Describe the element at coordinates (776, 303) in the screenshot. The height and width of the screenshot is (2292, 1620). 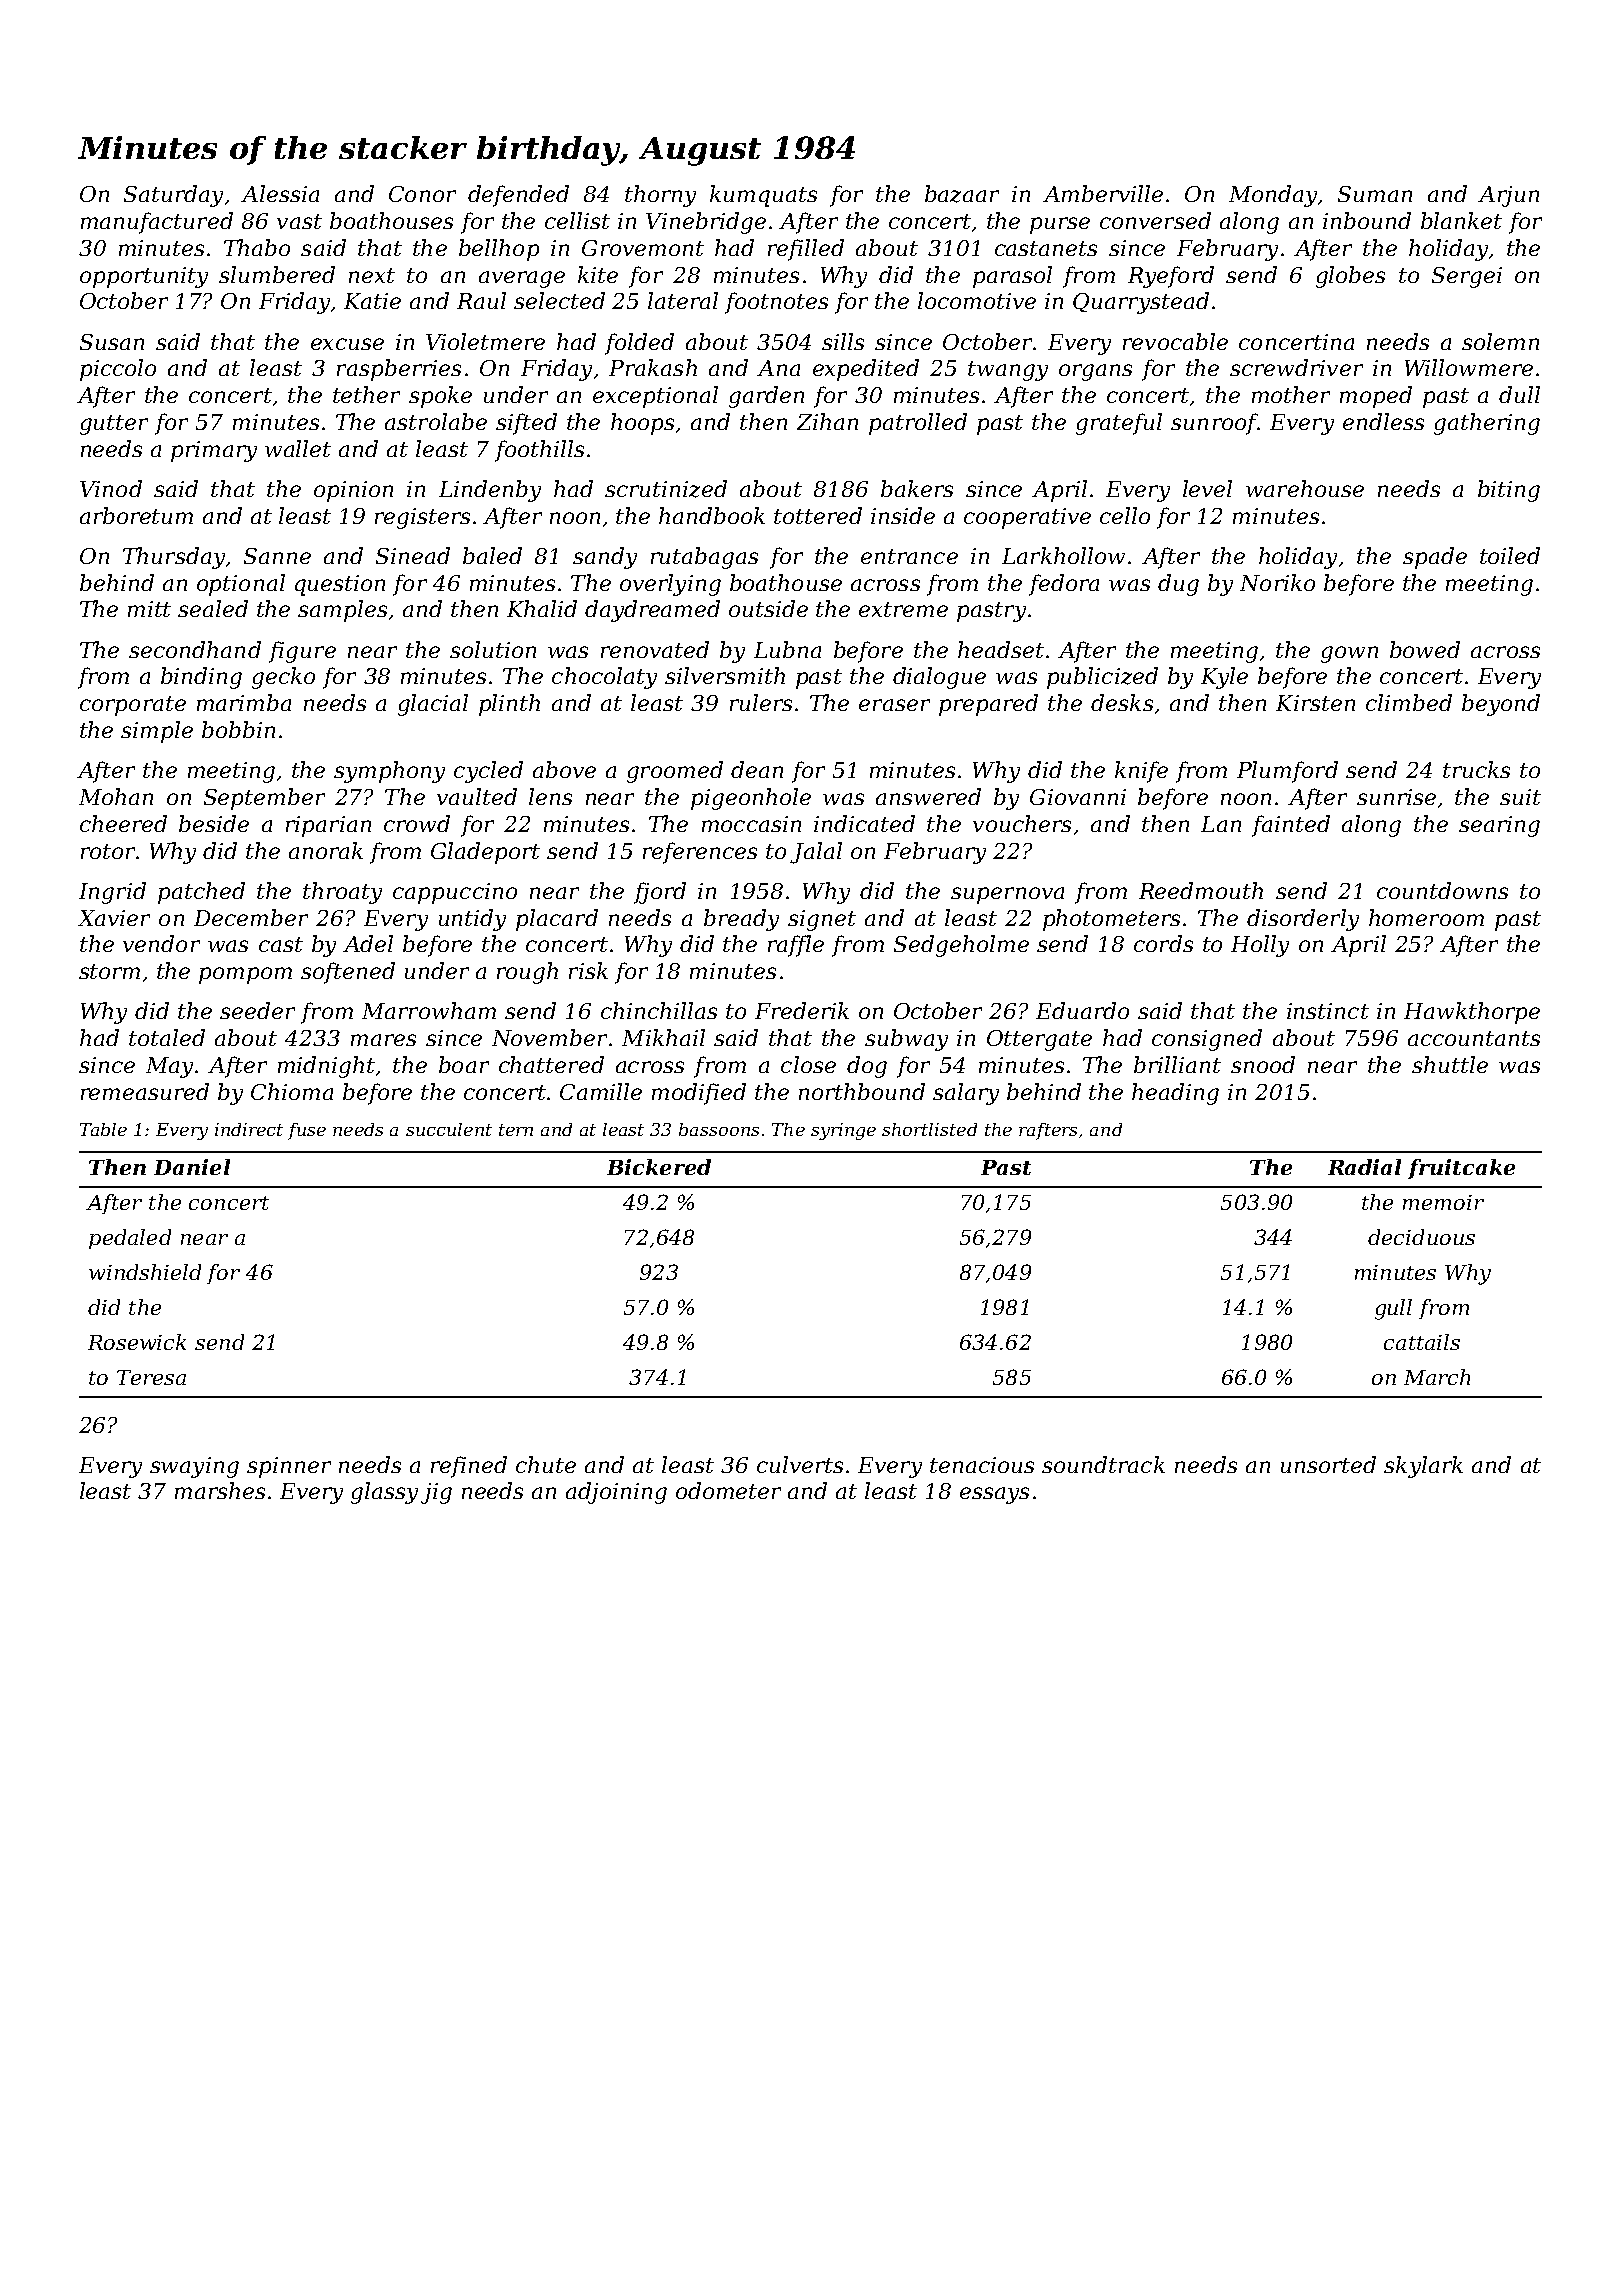
I see `footnotes` at that location.
